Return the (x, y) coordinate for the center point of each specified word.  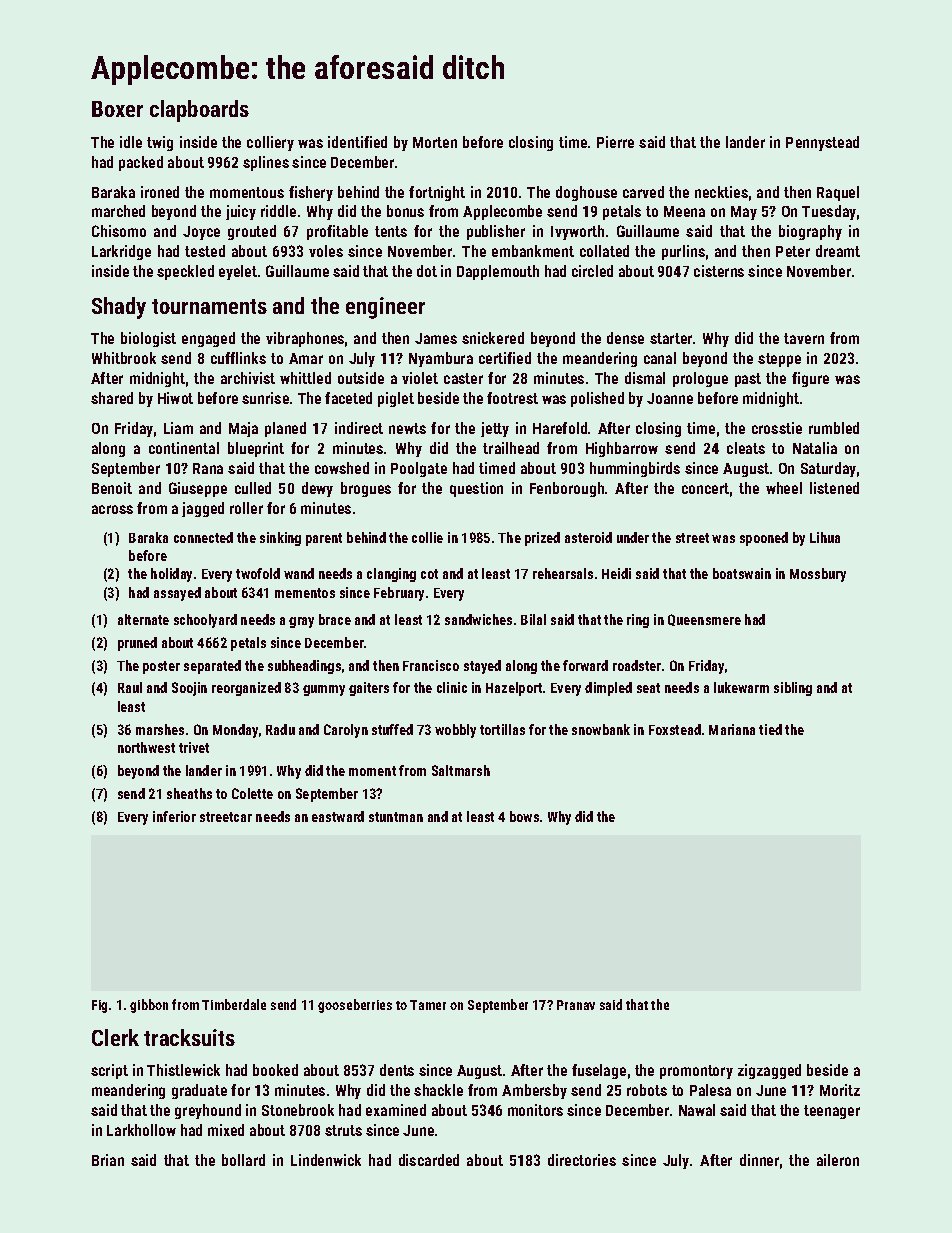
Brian (108, 1160)
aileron (838, 1160)
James (436, 338)
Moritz (840, 1090)
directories (582, 1160)
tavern (804, 338)
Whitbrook (124, 358)
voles (326, 251)
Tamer (428, 1005)
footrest (512, 398)
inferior (174, 816)
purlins (683, 252)
